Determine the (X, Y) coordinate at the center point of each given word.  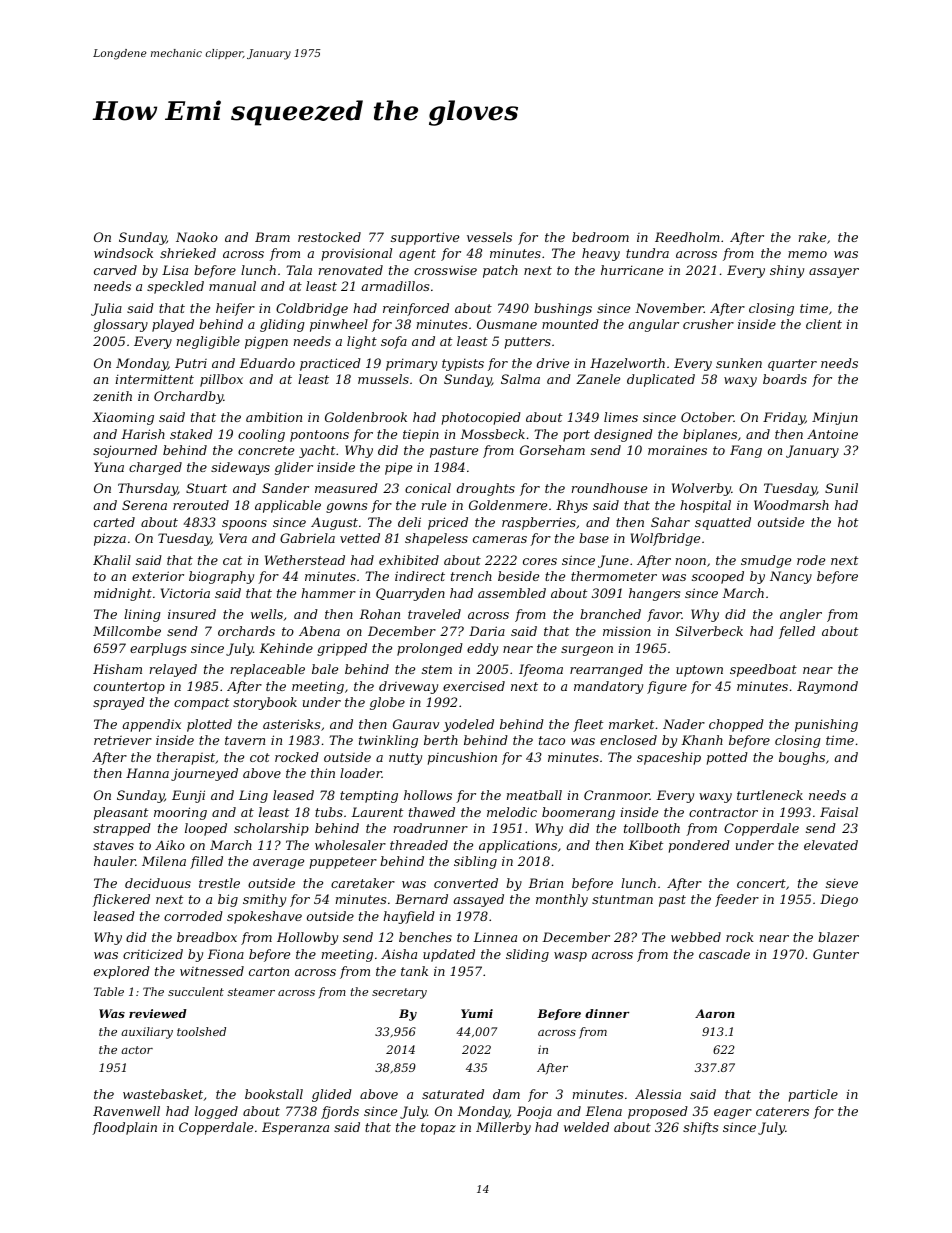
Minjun (835, 418)
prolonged (430, 649)
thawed (432, 812)
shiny (787, 271)
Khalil (112, 560)
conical (428, 488)
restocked (329, 237)
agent (417, 255)
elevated (831, 845)
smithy (264, 900)
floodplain (124, 1128)
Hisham (117, 669)
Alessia (658, 1094)
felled (797, 632)
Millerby (503, 1128)
